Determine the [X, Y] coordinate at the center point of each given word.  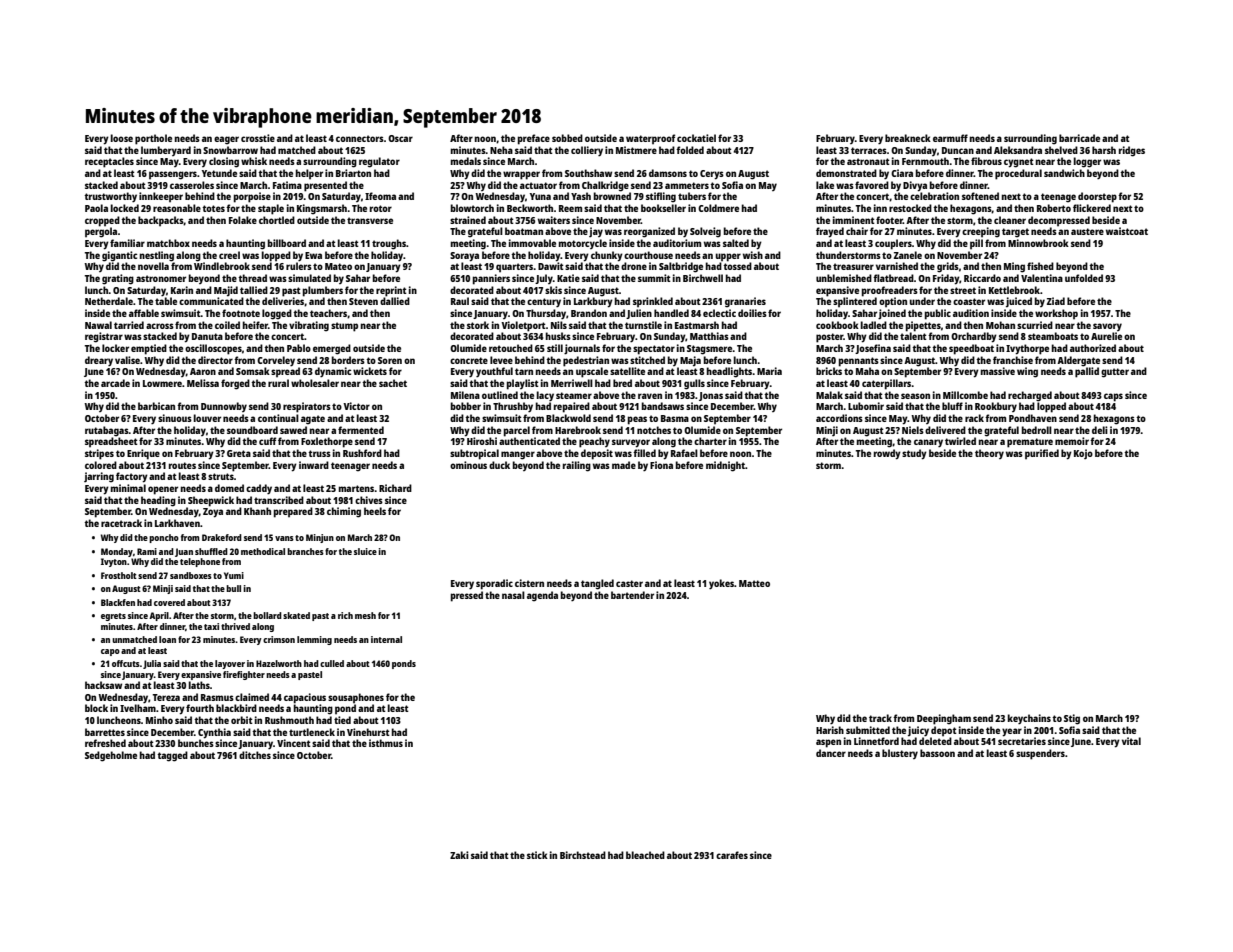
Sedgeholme [111, 756]
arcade [115, 383]
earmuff [950, 138]
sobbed [567, 138]
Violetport [523, 326]
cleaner [1010, 220]
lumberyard [166, 151]
